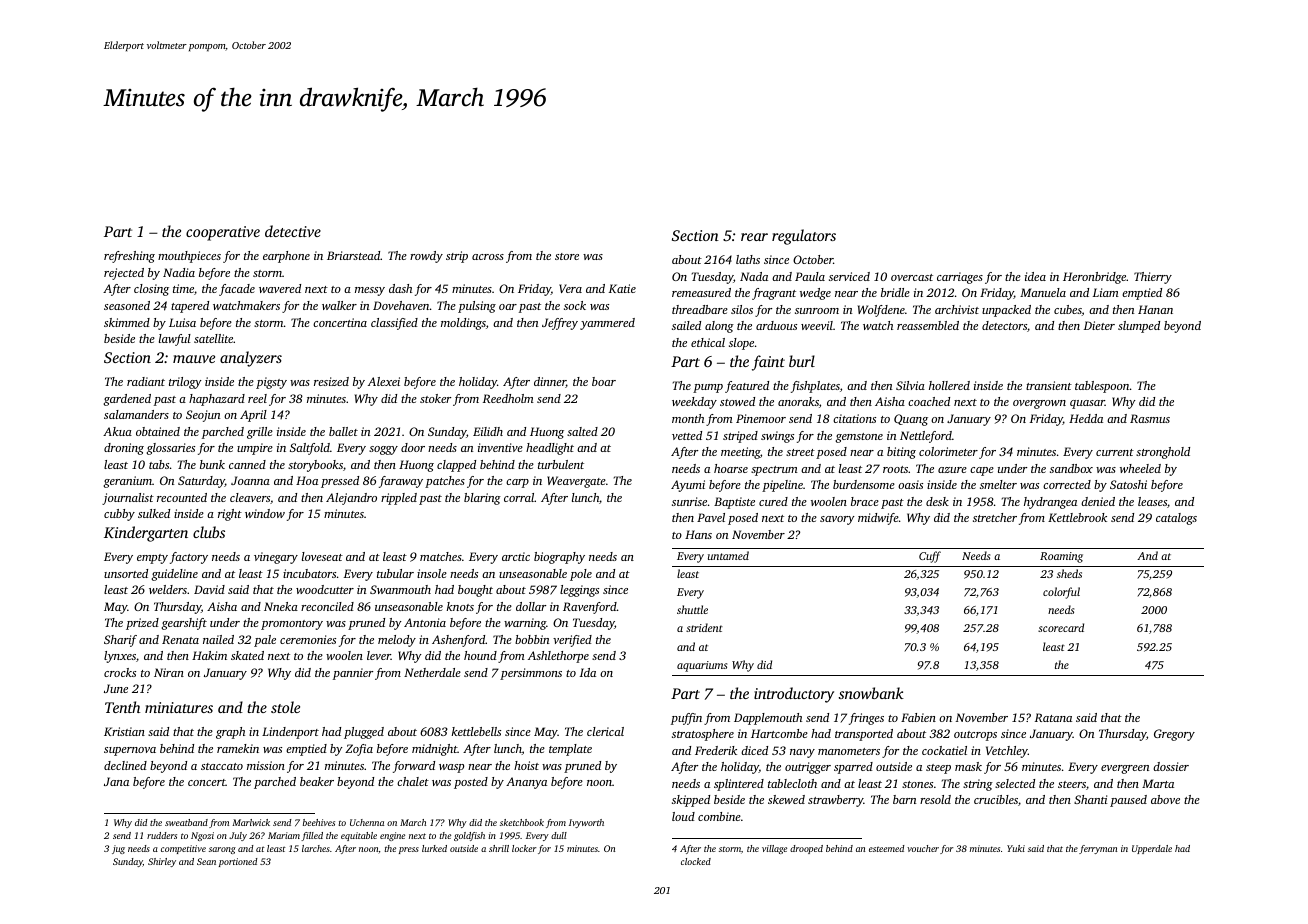 The height and width of the image is (924, 1308). Describe the element at coordinates (1061, 627) in the image. I see `scorecard` at that location.
